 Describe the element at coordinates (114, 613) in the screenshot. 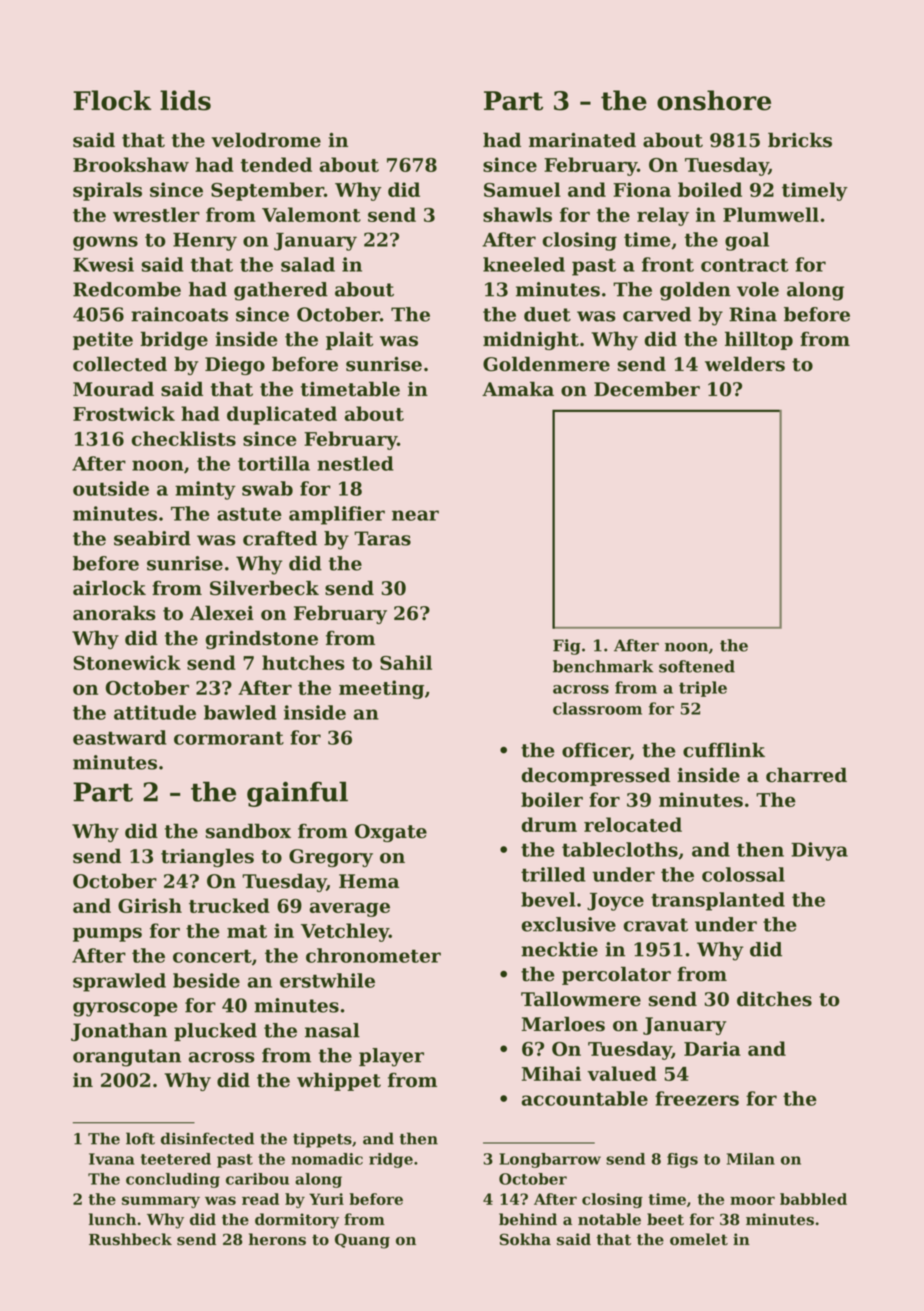

I see `anoraks` at that location.
